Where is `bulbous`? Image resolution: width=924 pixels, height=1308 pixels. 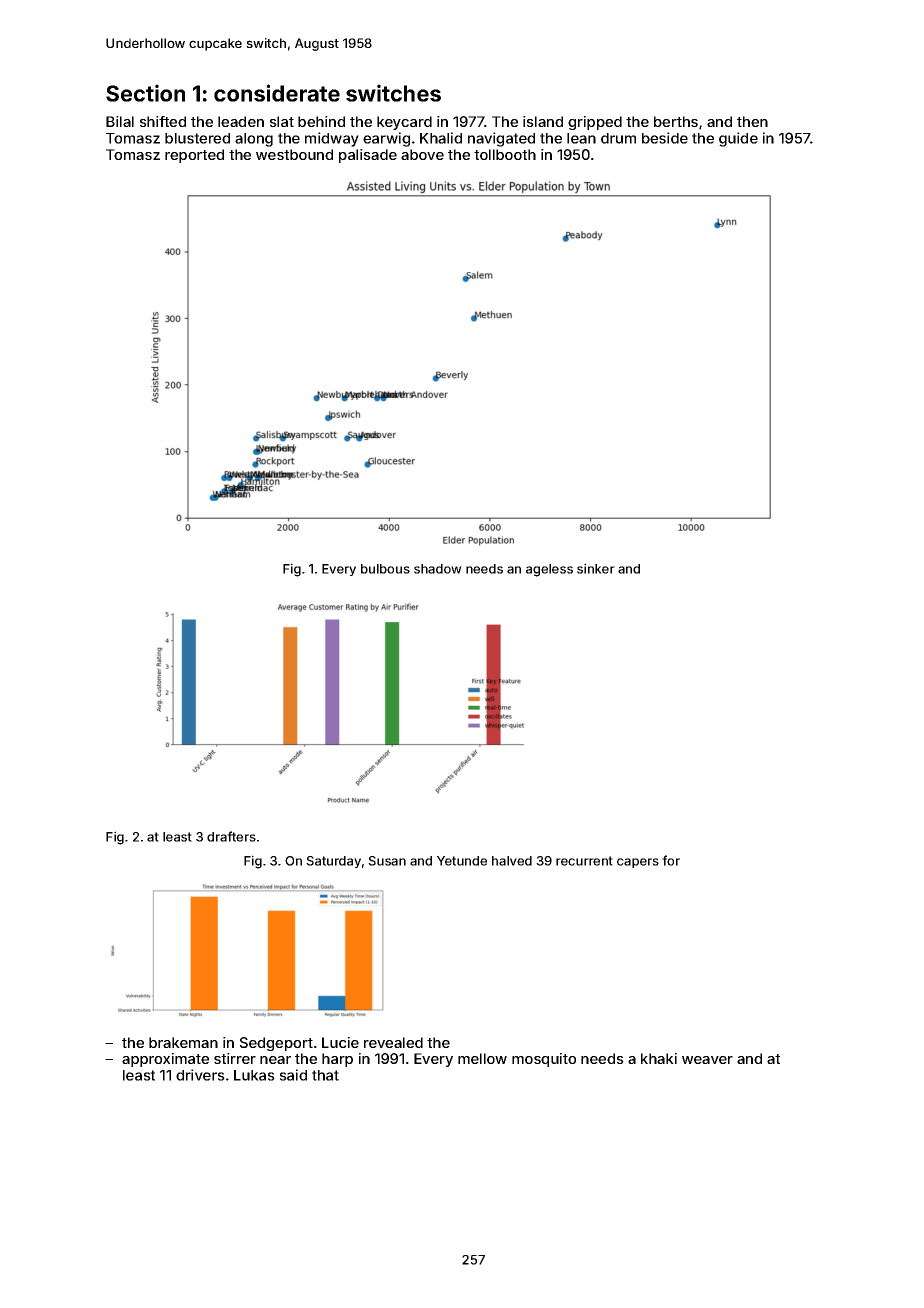 bulbous is located at coordinates (385, 569).
